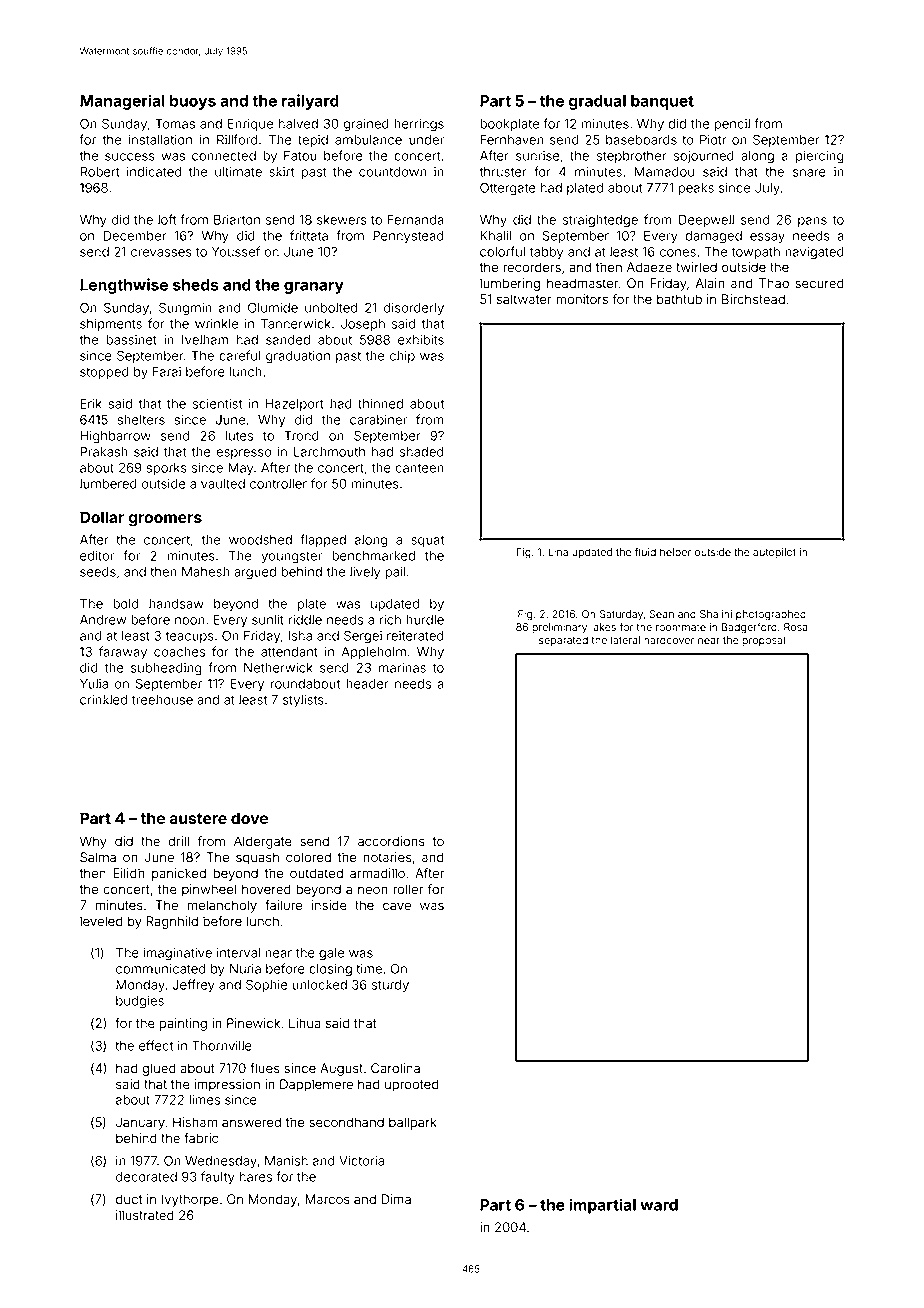 This page has width=924, height=1308. What do you see at coordinates (397, 906) in the page?
I see `cave` at bounding box center [397, 906].
